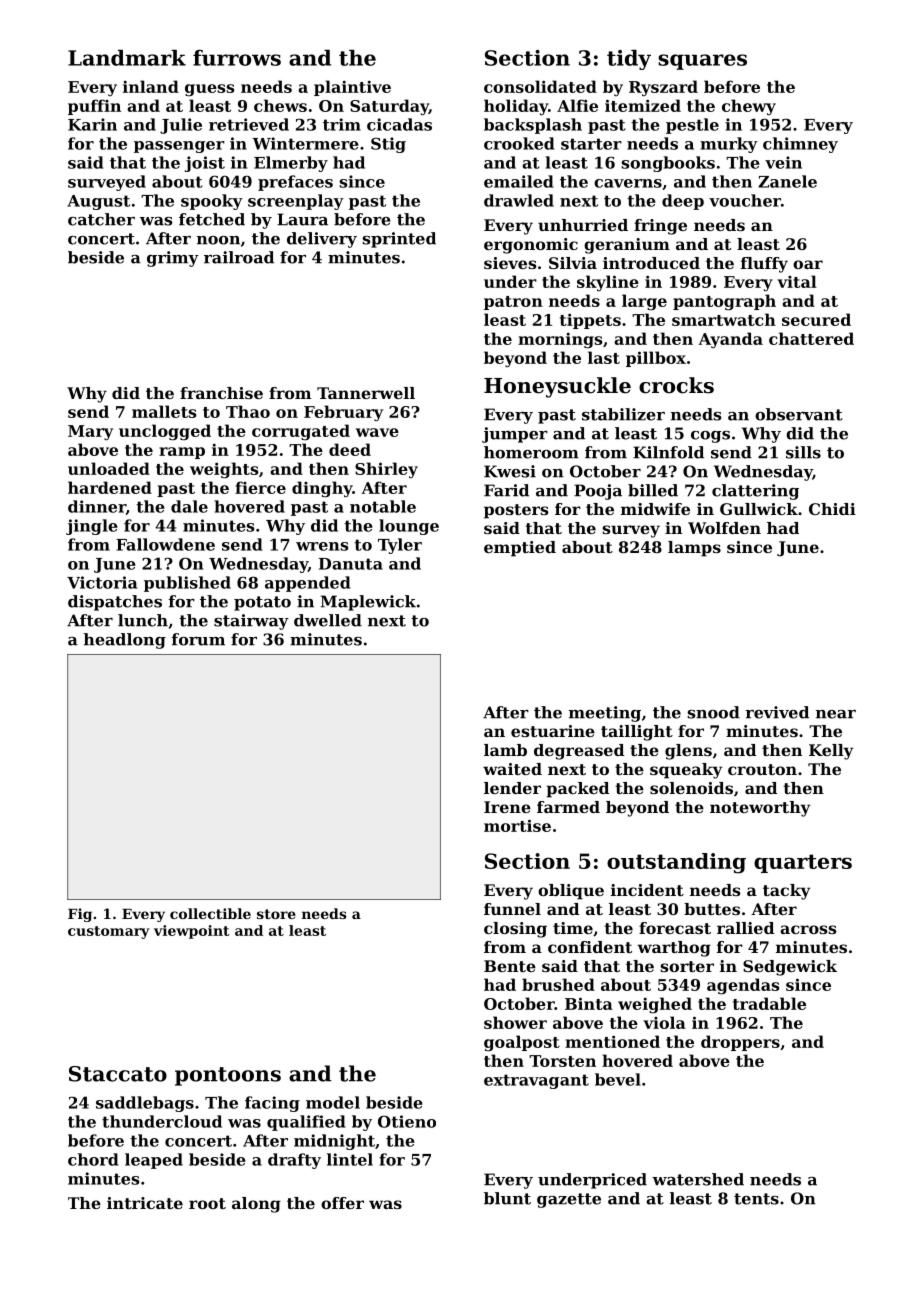 This screenshot has height=1308, width=924. I want to click on lamps, so click(694, 549).
